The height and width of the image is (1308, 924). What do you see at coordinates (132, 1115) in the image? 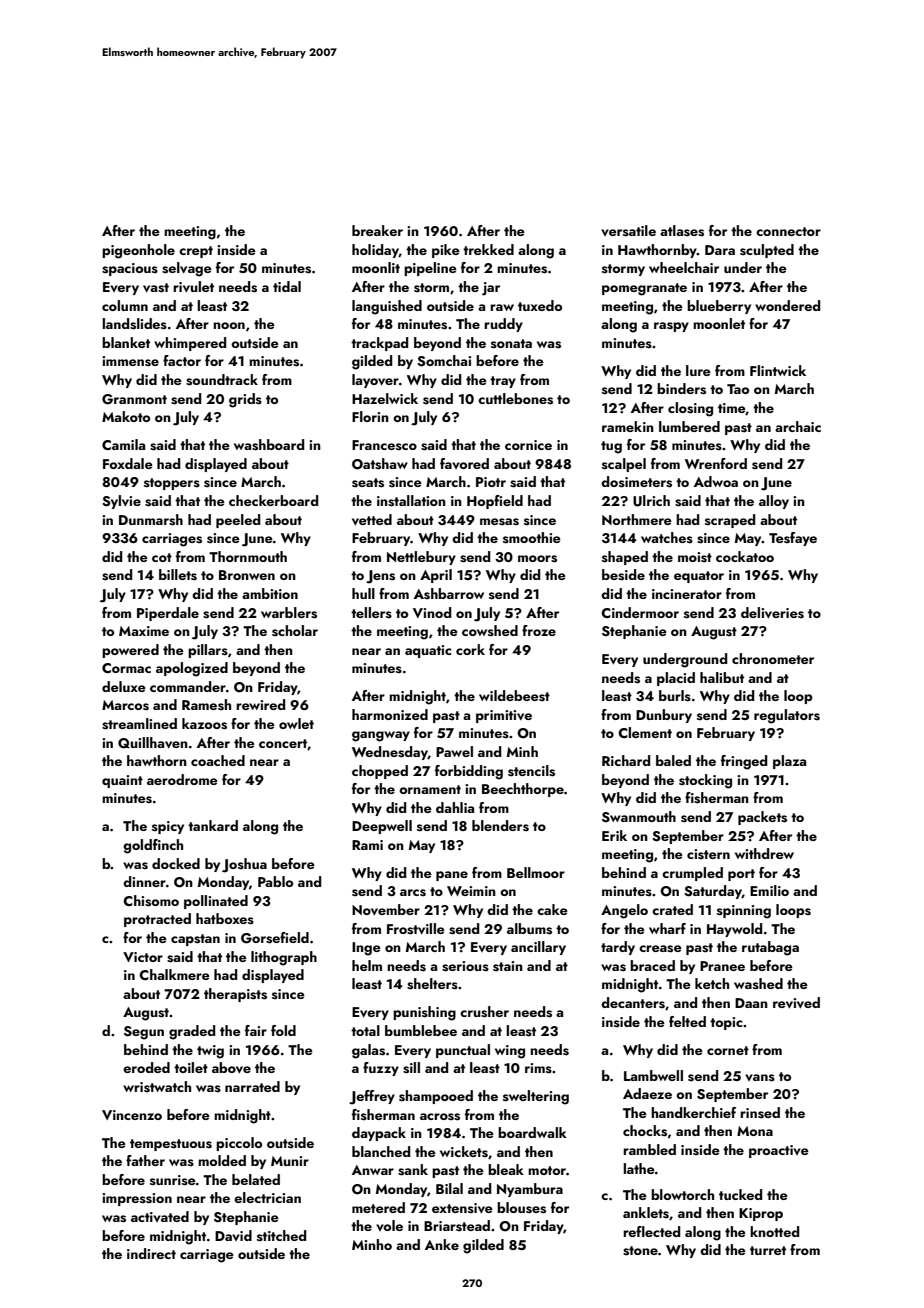
I see `Vincenzo` at bounding box center [132, 1115].
